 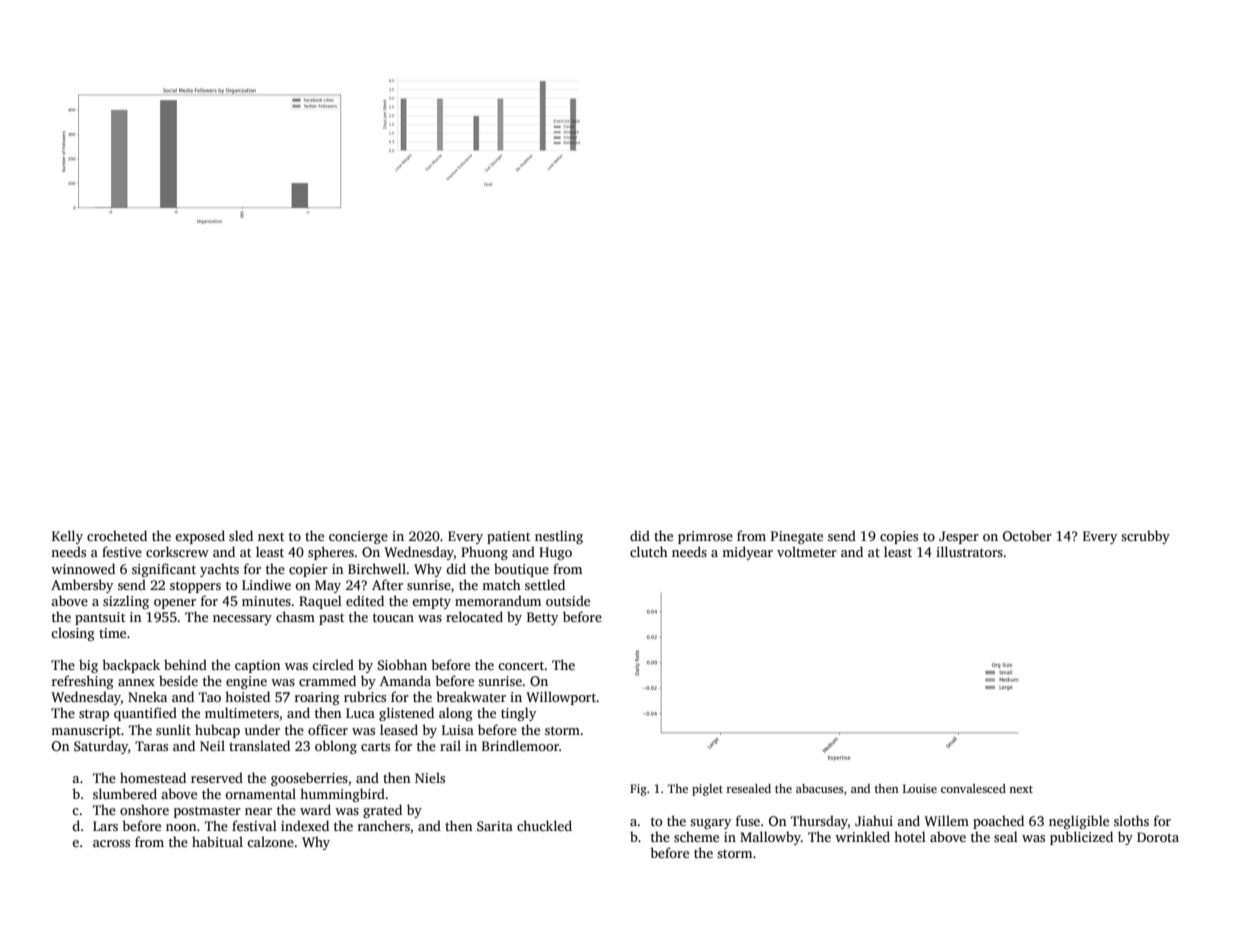 What do you see at coordinates (83, 568) in the screenshot?
I see `winnowed` at bounding box center [83, 568].
